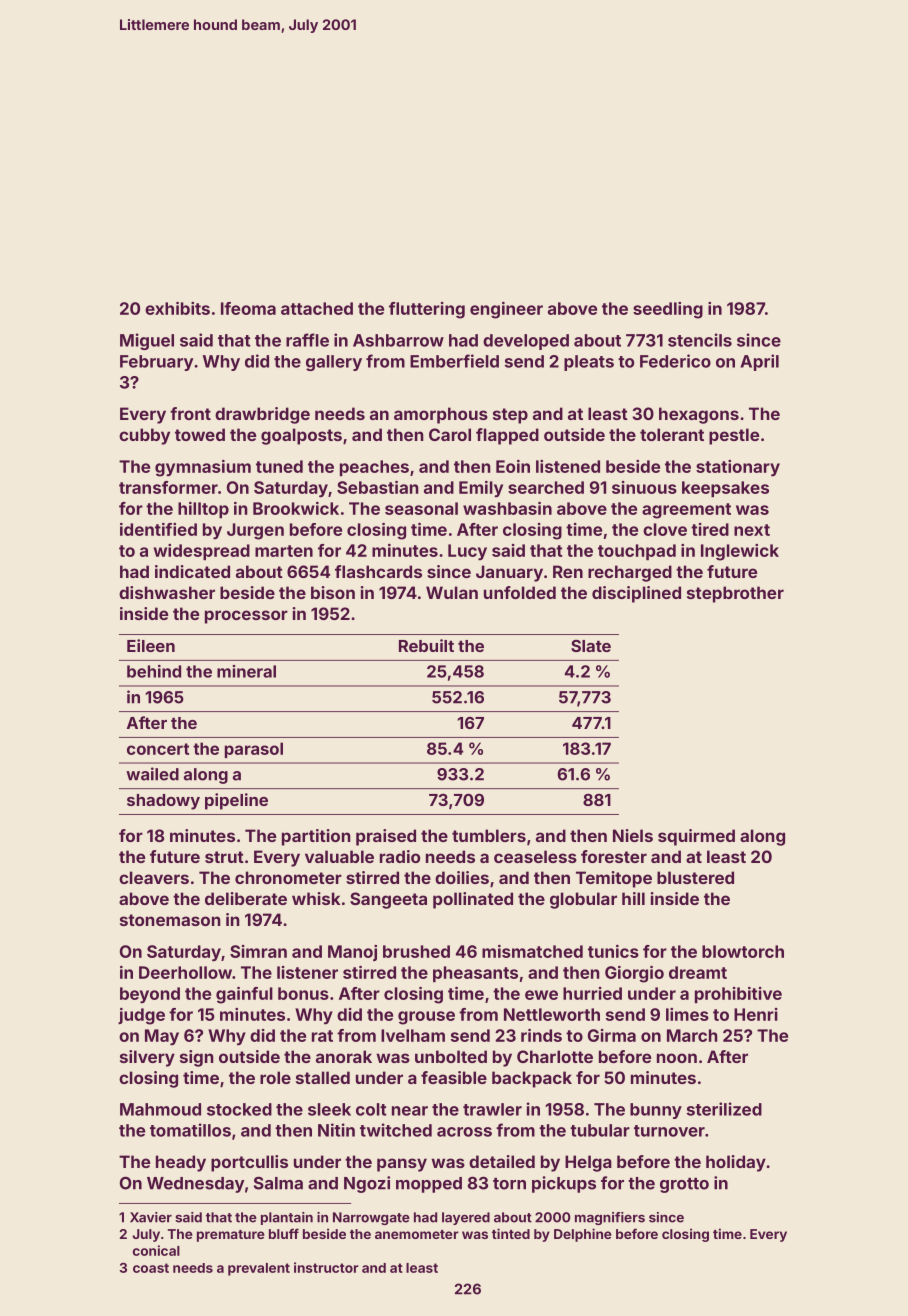  Describe the element at coordinates (633, 835) in the image. I see `Niels` at that location.
